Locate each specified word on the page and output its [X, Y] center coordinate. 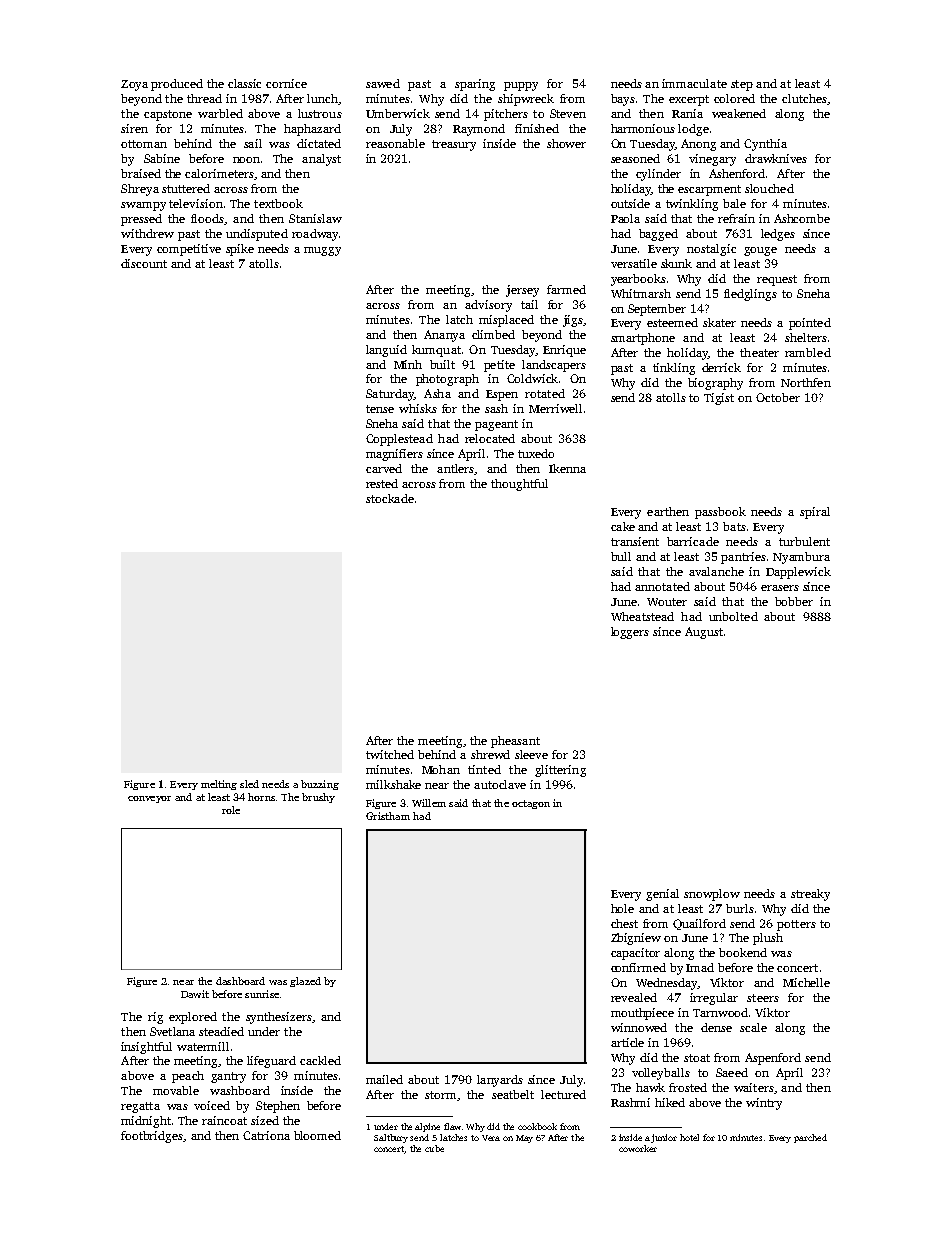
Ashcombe [802, 218]
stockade [390, 498]
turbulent [804, 541]
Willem [429, 803]
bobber [794, 601]
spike [240, 250]
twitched [390, 754]
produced [177, 85]
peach [188, 1077]
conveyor [149, 799]
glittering [560, 771]
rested [382, 483]
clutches [804, 98]
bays [623, 100]
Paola [625, 218]
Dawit [195, 994]
